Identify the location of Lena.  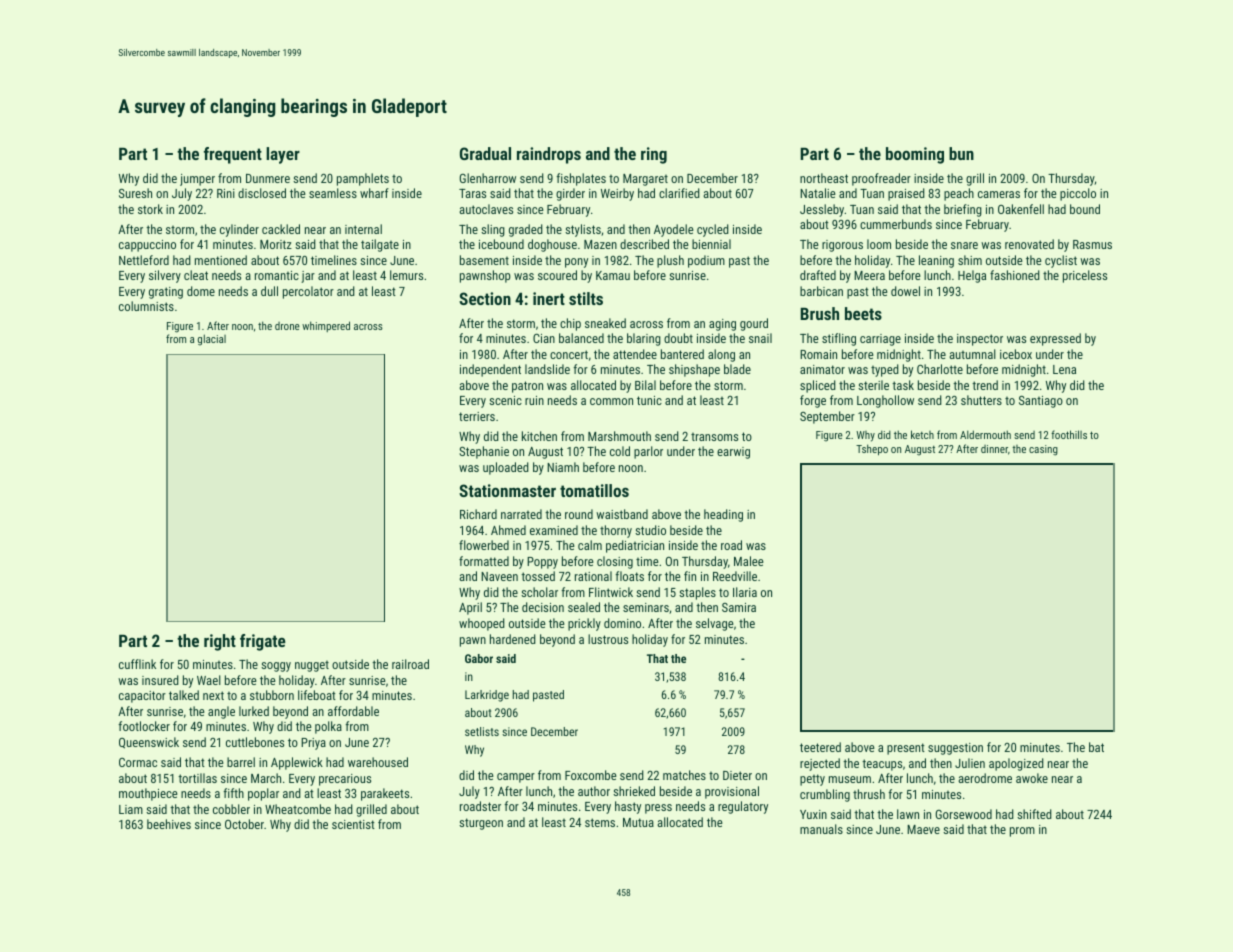
(1064, 369).
